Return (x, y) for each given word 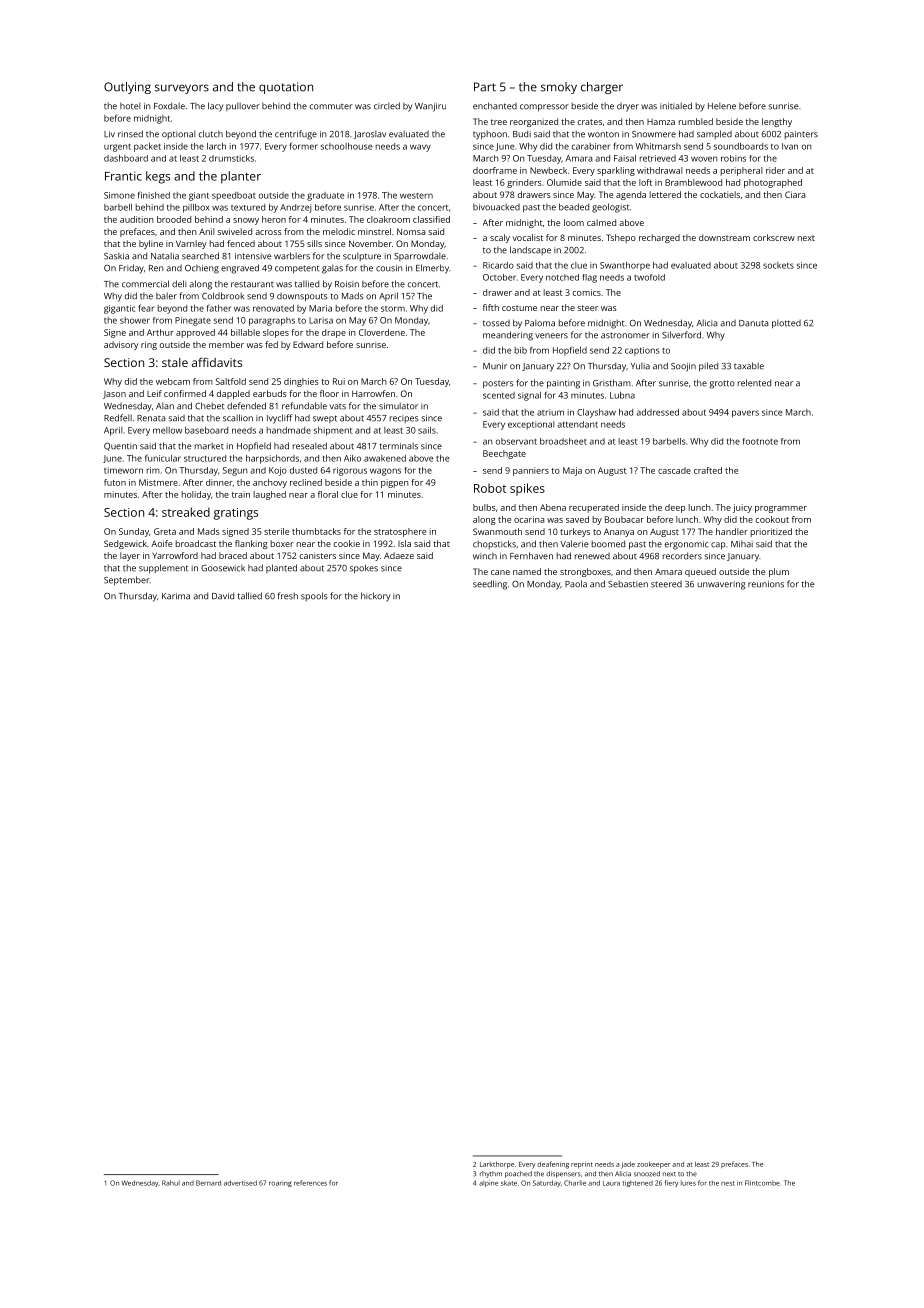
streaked (186, 512)
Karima (176, 596)
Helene (722, 106)
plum (779, 572)
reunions (766, 584)
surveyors (182, 89)
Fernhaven (531, 556)
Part (485, 87)
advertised (240, 1183)
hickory (375, 597)
